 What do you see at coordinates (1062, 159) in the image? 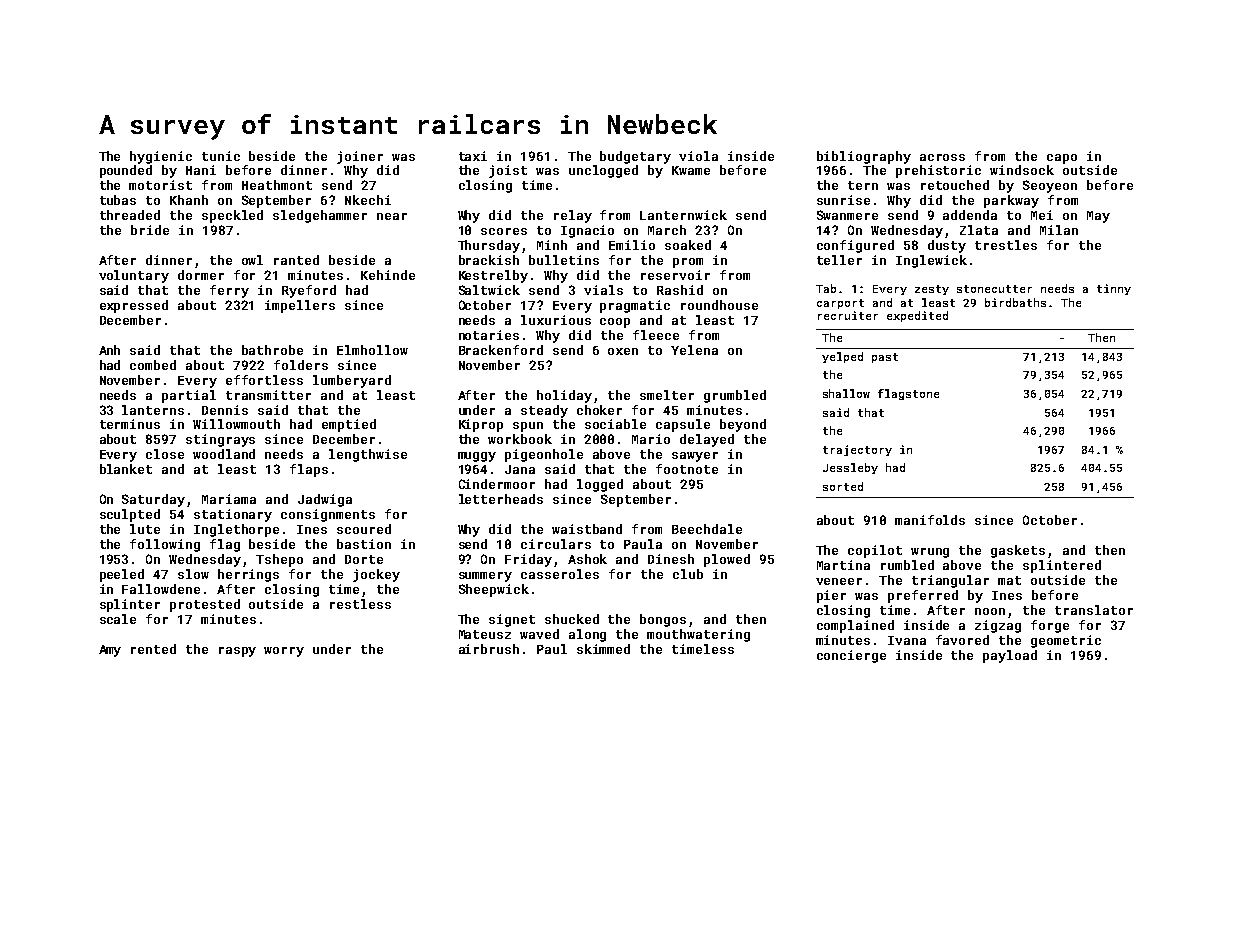
I see `capo` at bounding box center [1062, 159].
